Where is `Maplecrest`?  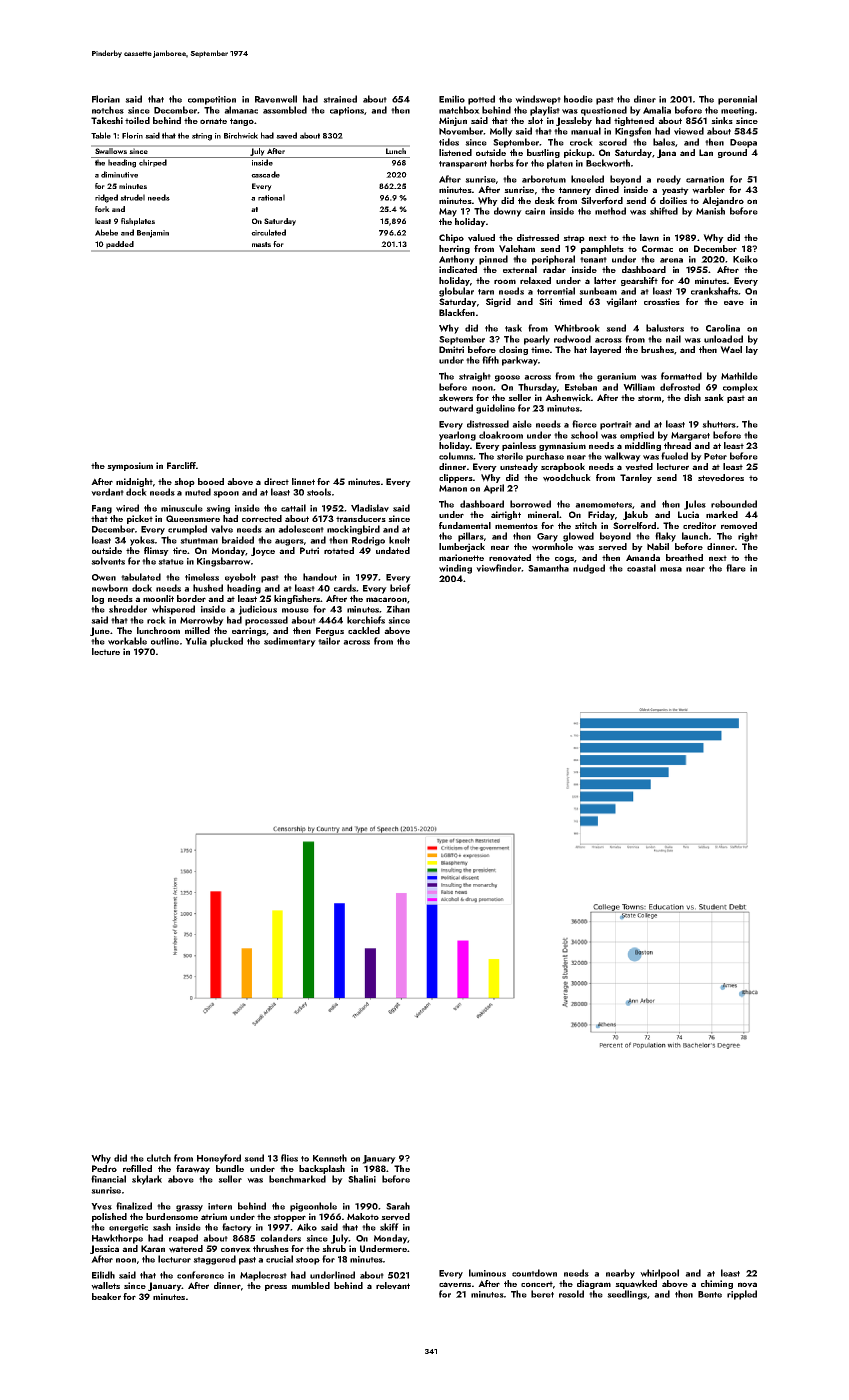 Maplecrest is located at coordinates (263, 1276).
